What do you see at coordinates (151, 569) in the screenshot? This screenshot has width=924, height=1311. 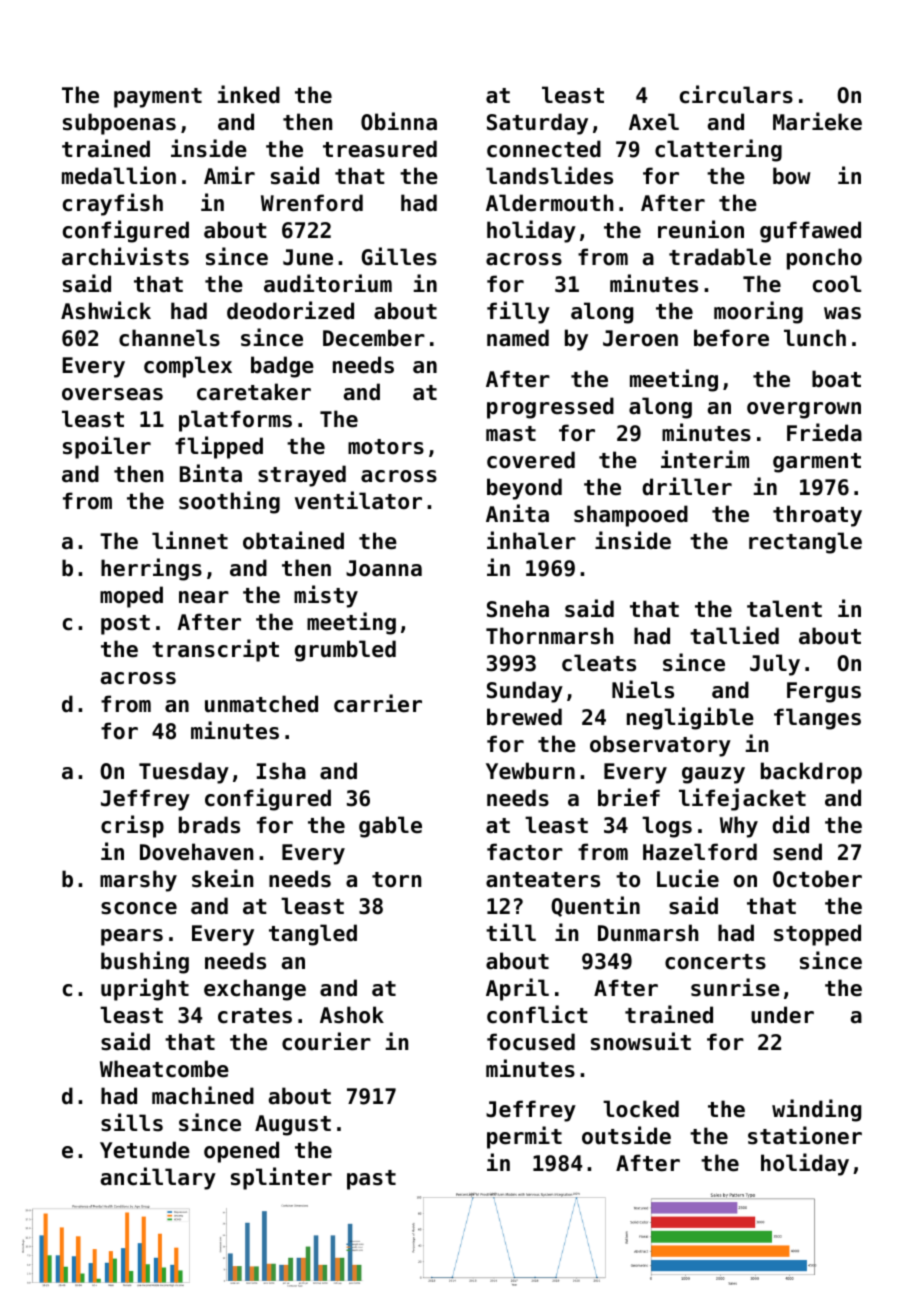 I see `herrings` at bounding box center [151, 569].
